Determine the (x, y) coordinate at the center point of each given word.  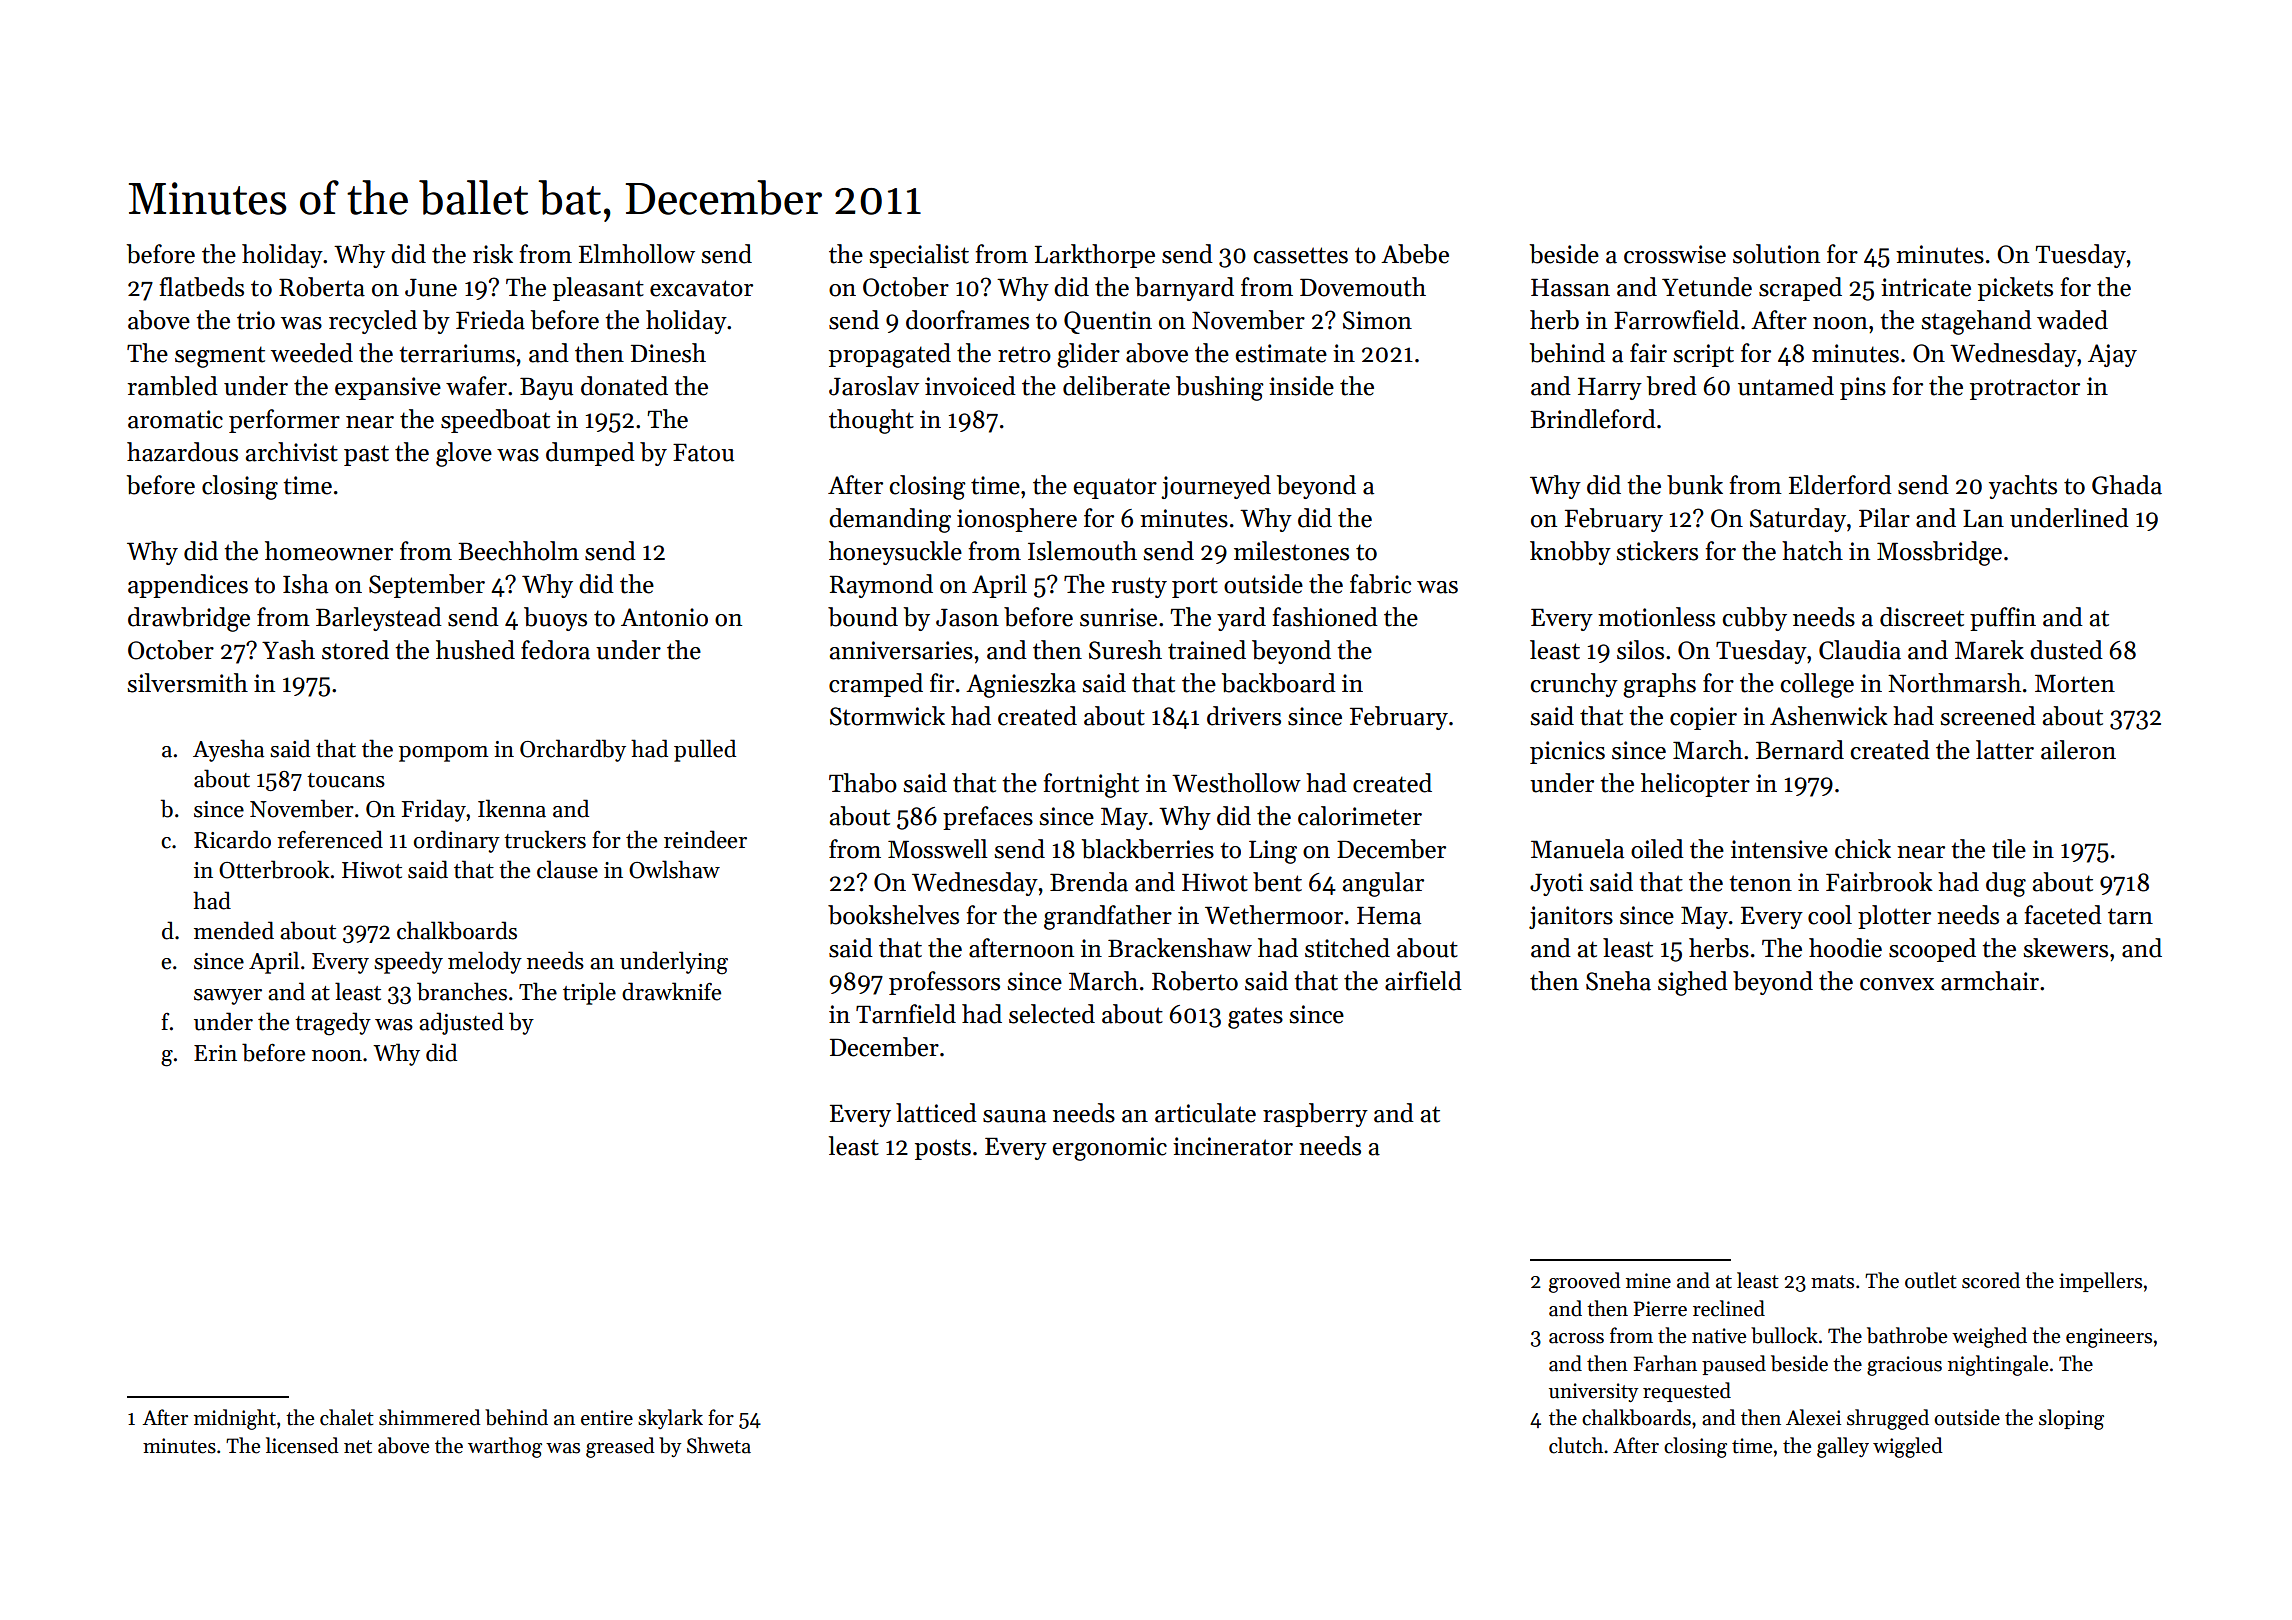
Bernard (1800, 750)
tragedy (333, 1024)
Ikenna (512, 808)
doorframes (967, 320)
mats (1832, 1282)
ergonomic (1110, 1149)
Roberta (322, 287)
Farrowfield (1676, 320)
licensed (302, 1445)
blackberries (1148, 849)
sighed (1693, 983)
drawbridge (189, 619)
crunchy (1574, 685)
